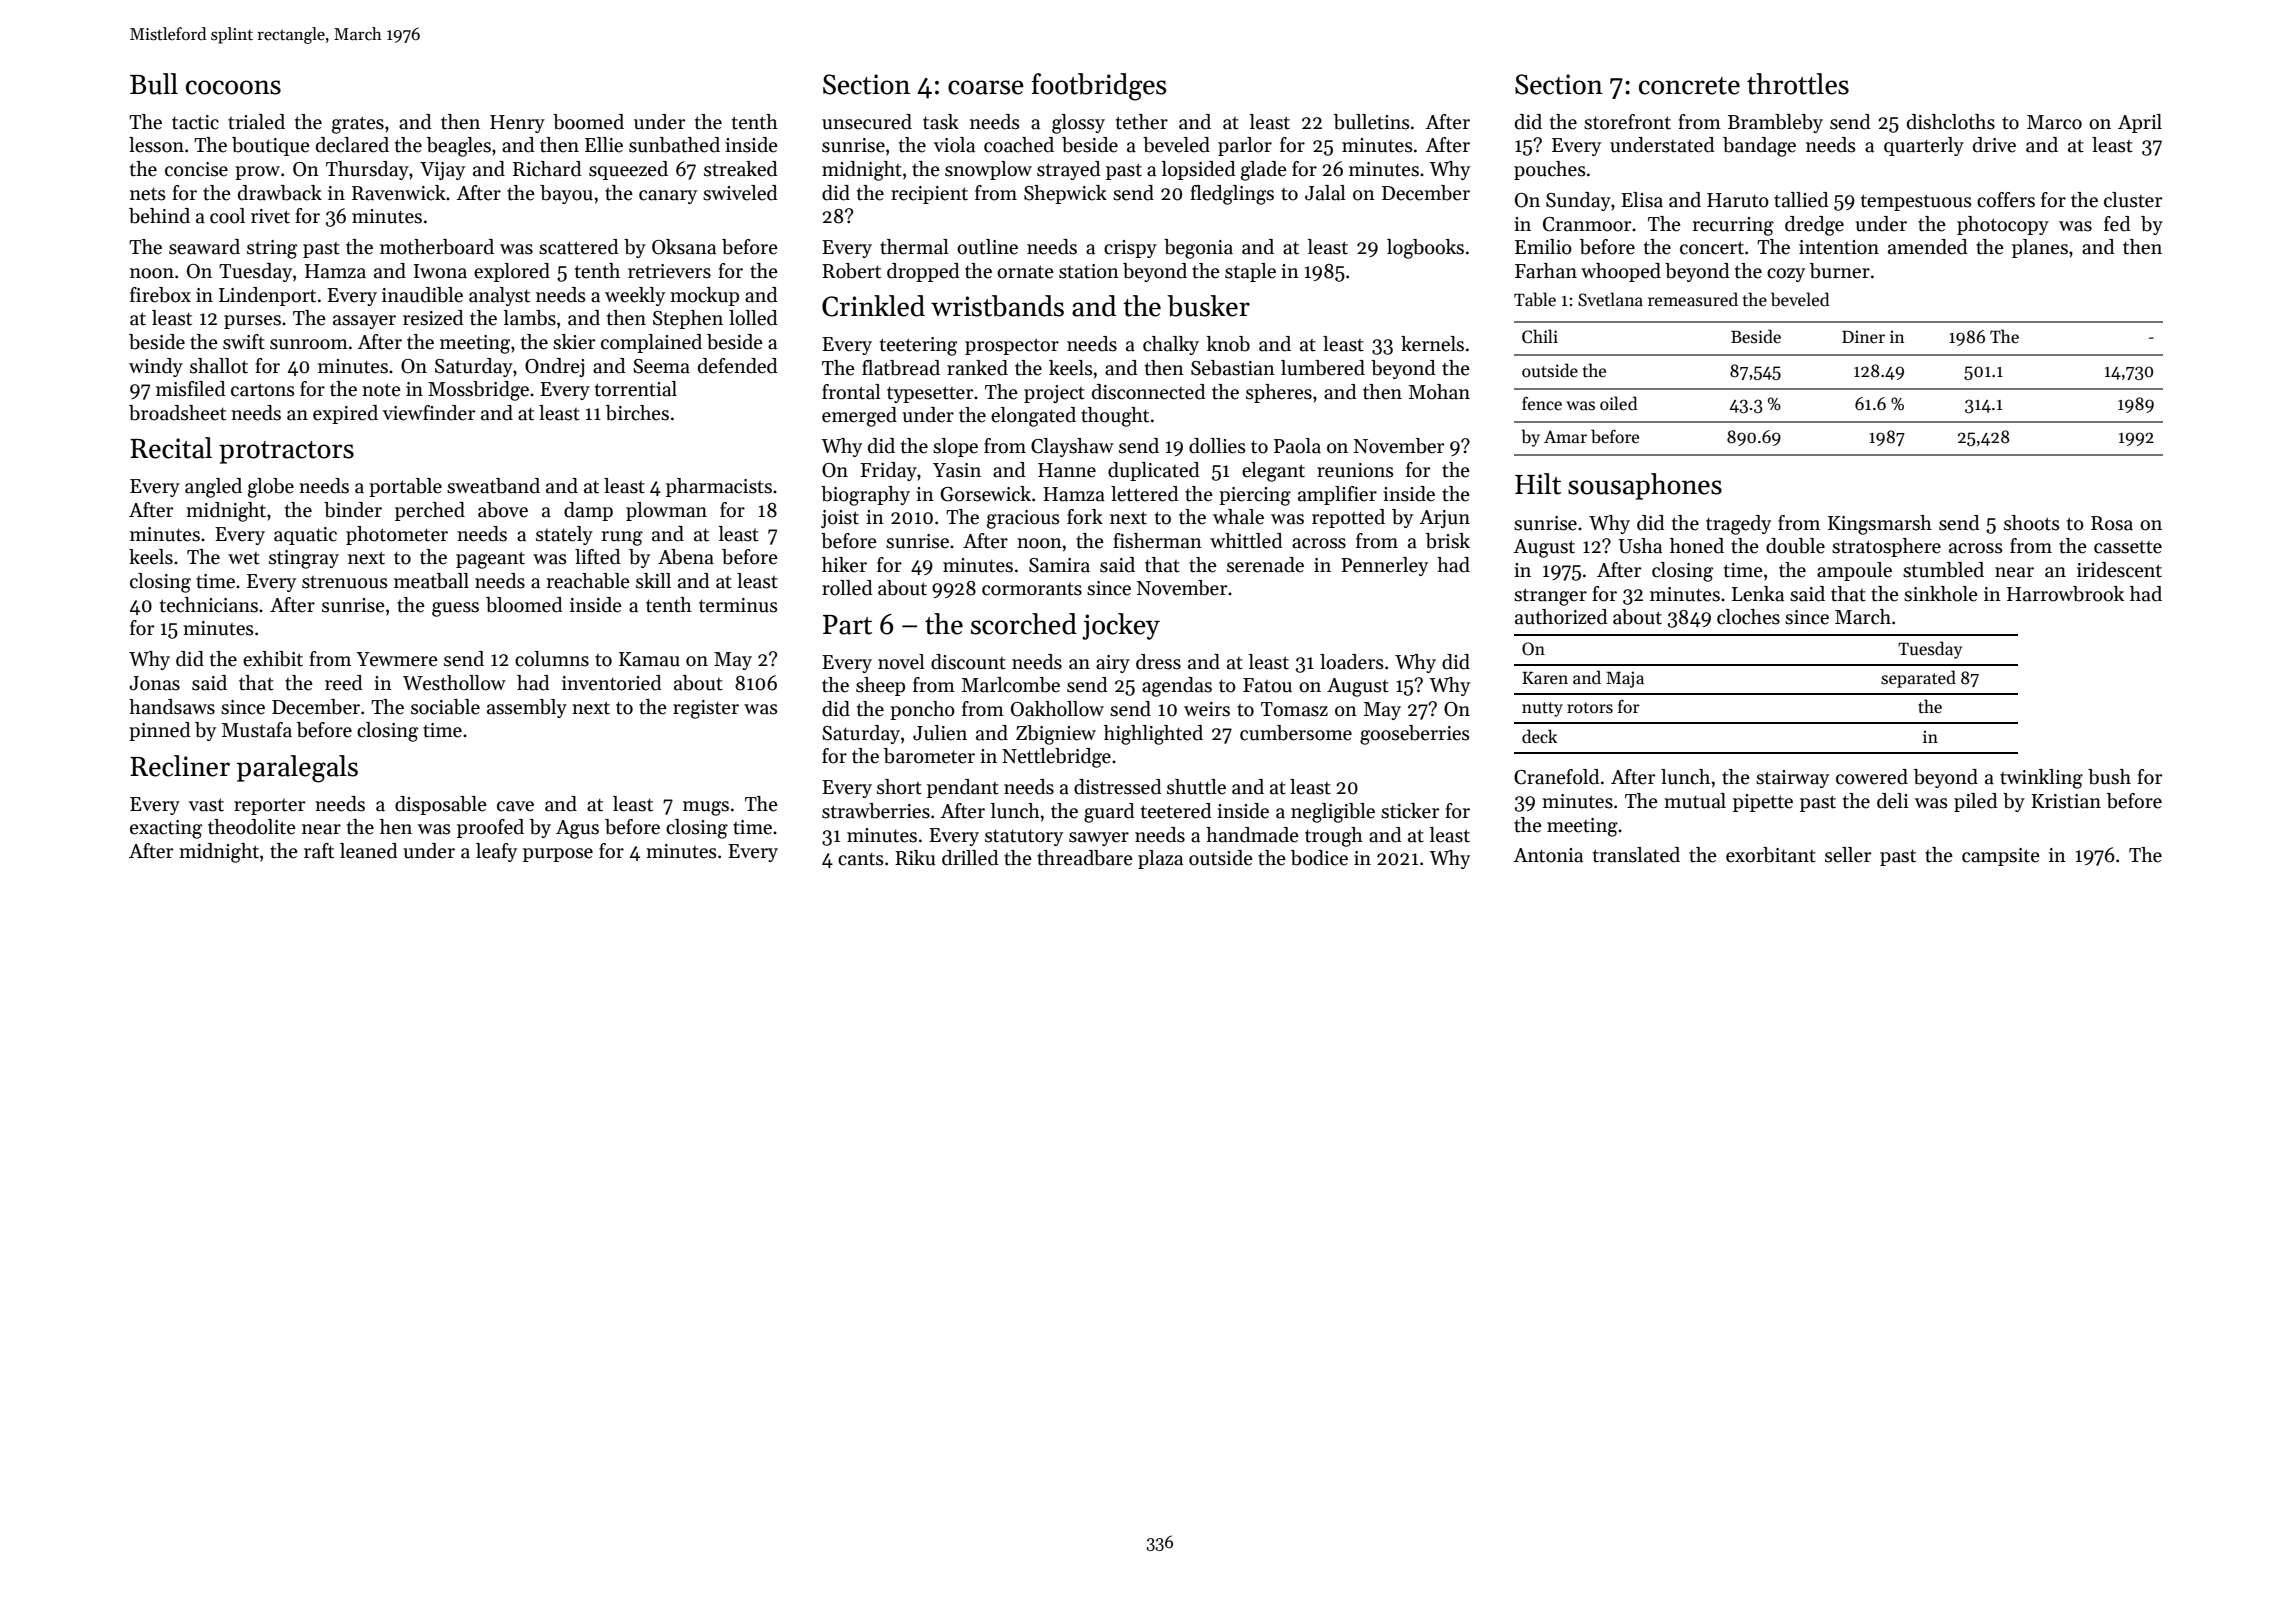  Describe the element at coordinates (1245, 146) in the screenshot. I see `parlor` at that location.
